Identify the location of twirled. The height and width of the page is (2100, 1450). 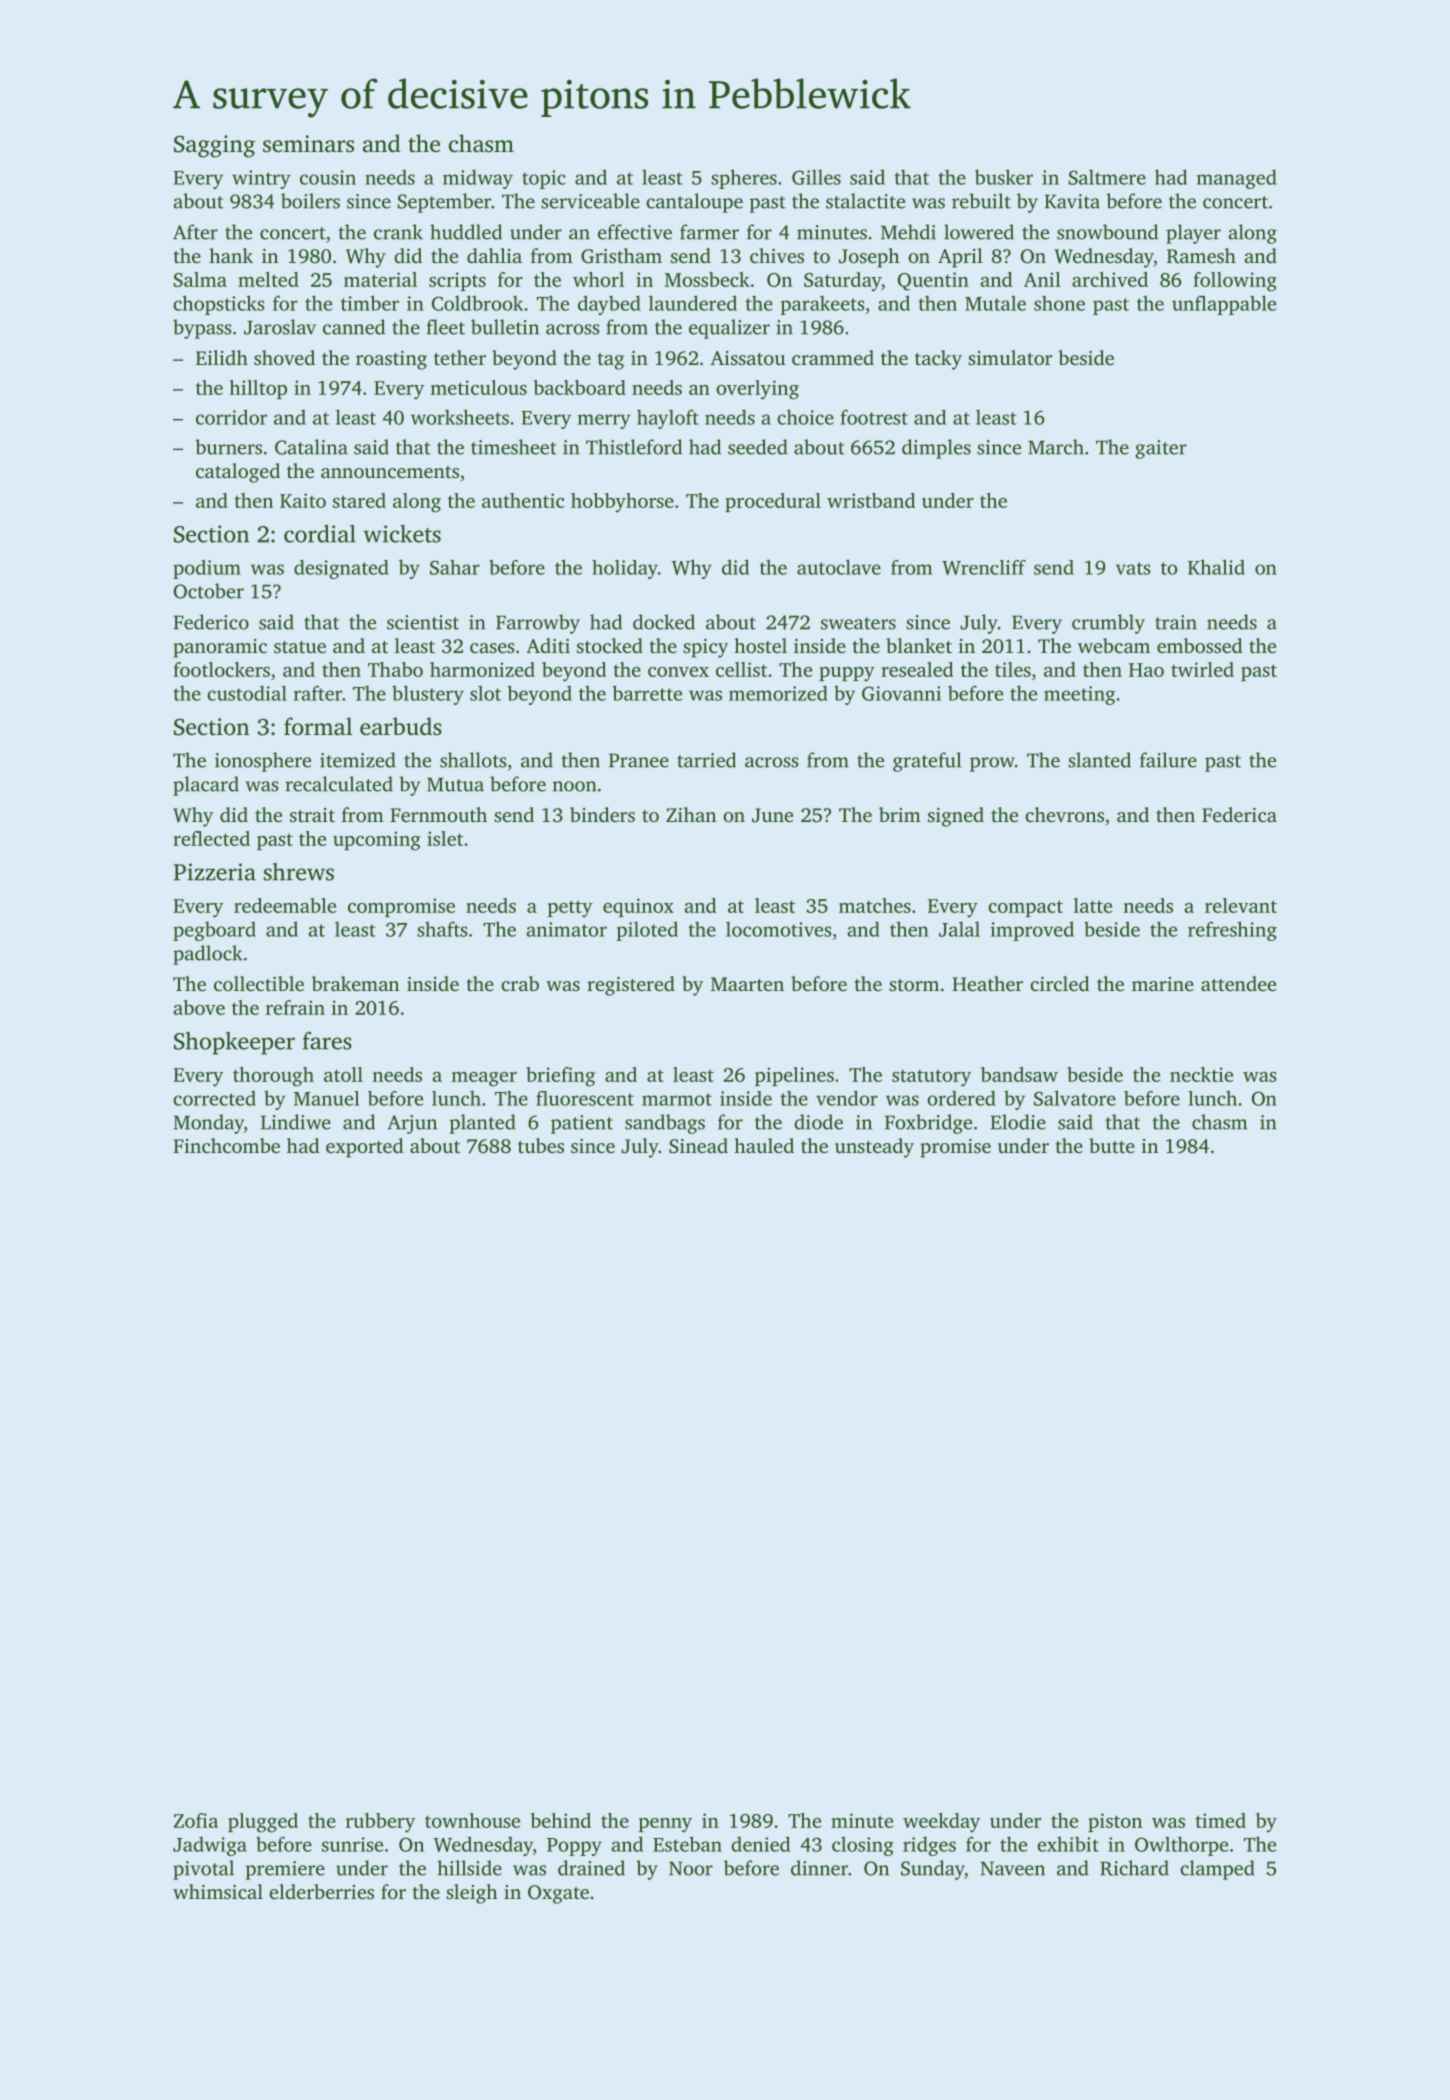
(1202, 669).
